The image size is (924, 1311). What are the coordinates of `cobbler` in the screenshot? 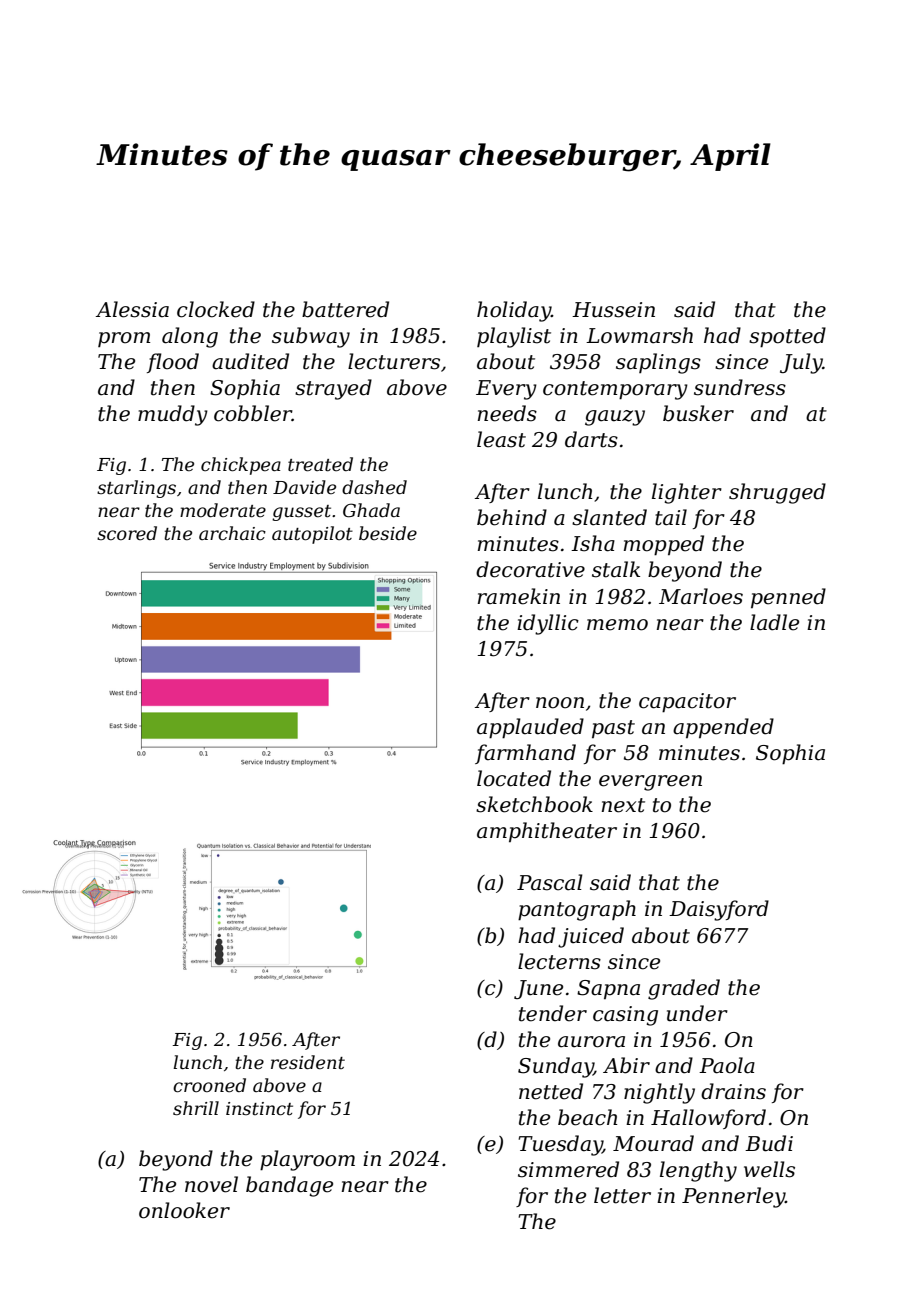 It's located at (253, 413).
